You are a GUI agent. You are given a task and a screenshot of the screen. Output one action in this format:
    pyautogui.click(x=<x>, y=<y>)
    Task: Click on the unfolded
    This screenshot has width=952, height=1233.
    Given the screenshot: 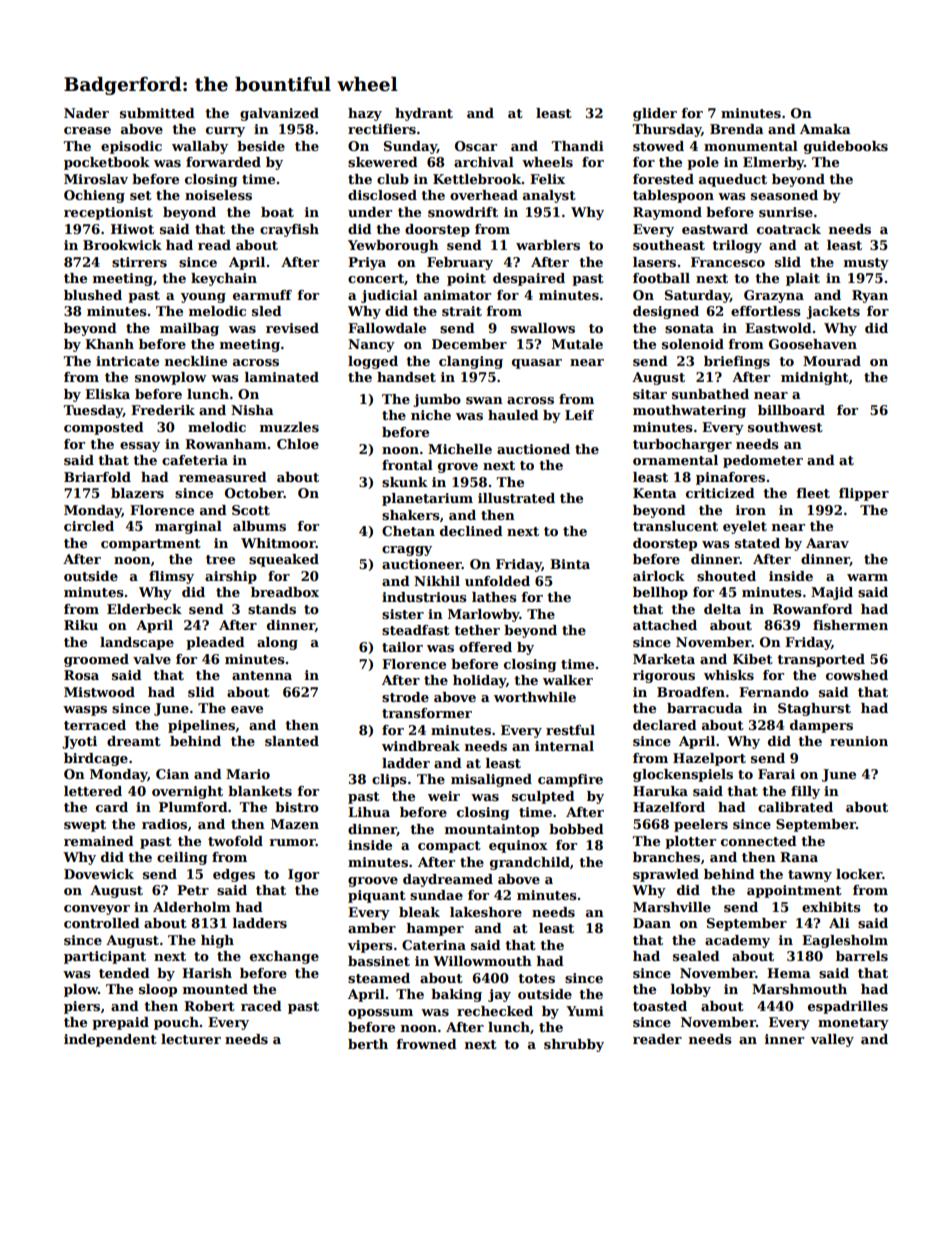 What is the action you would take?
    pyautogui.click(x=497, y=581)
